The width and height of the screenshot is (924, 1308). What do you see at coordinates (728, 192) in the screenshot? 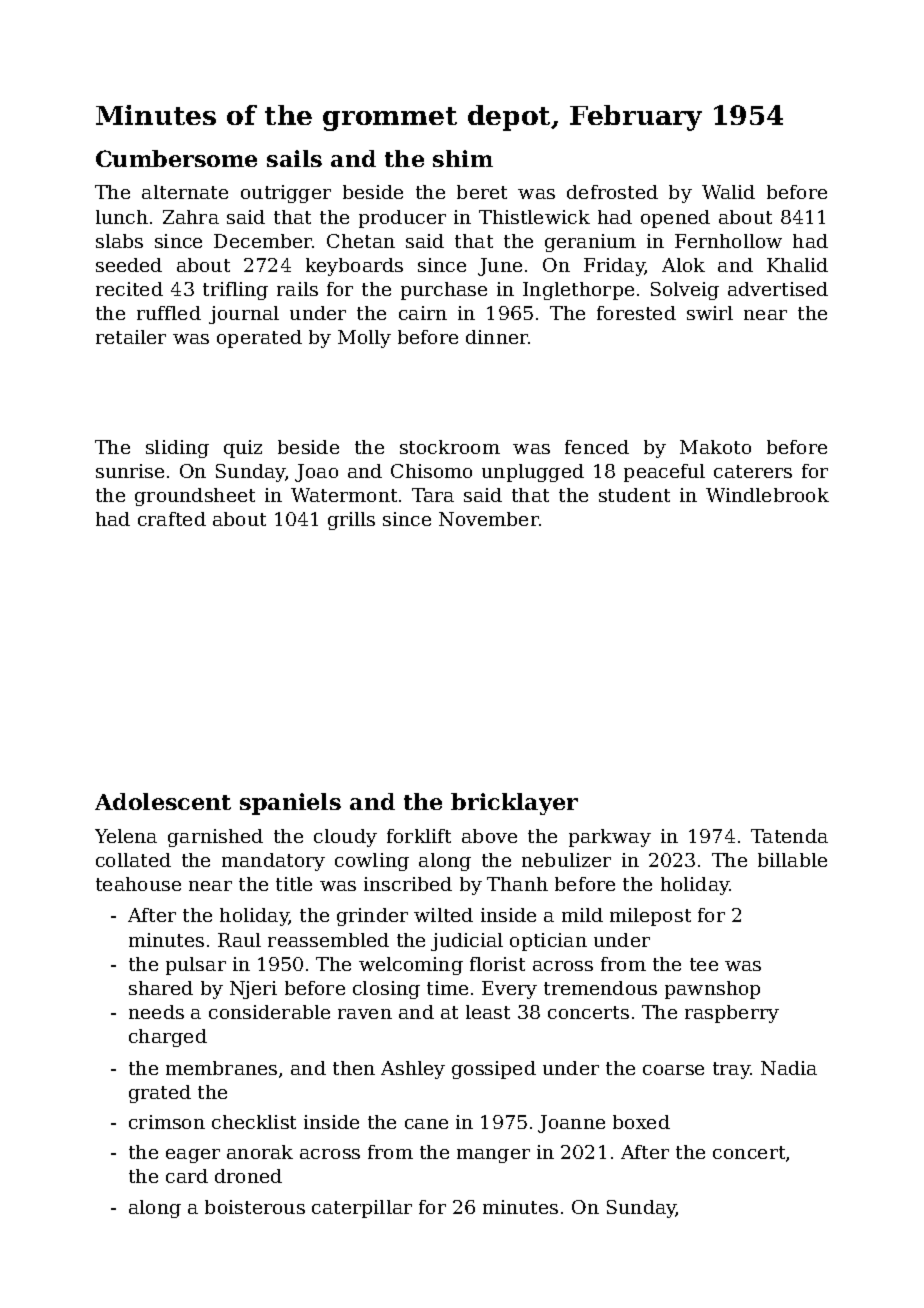
I see `Walid` at bounding box center [728, 192].
